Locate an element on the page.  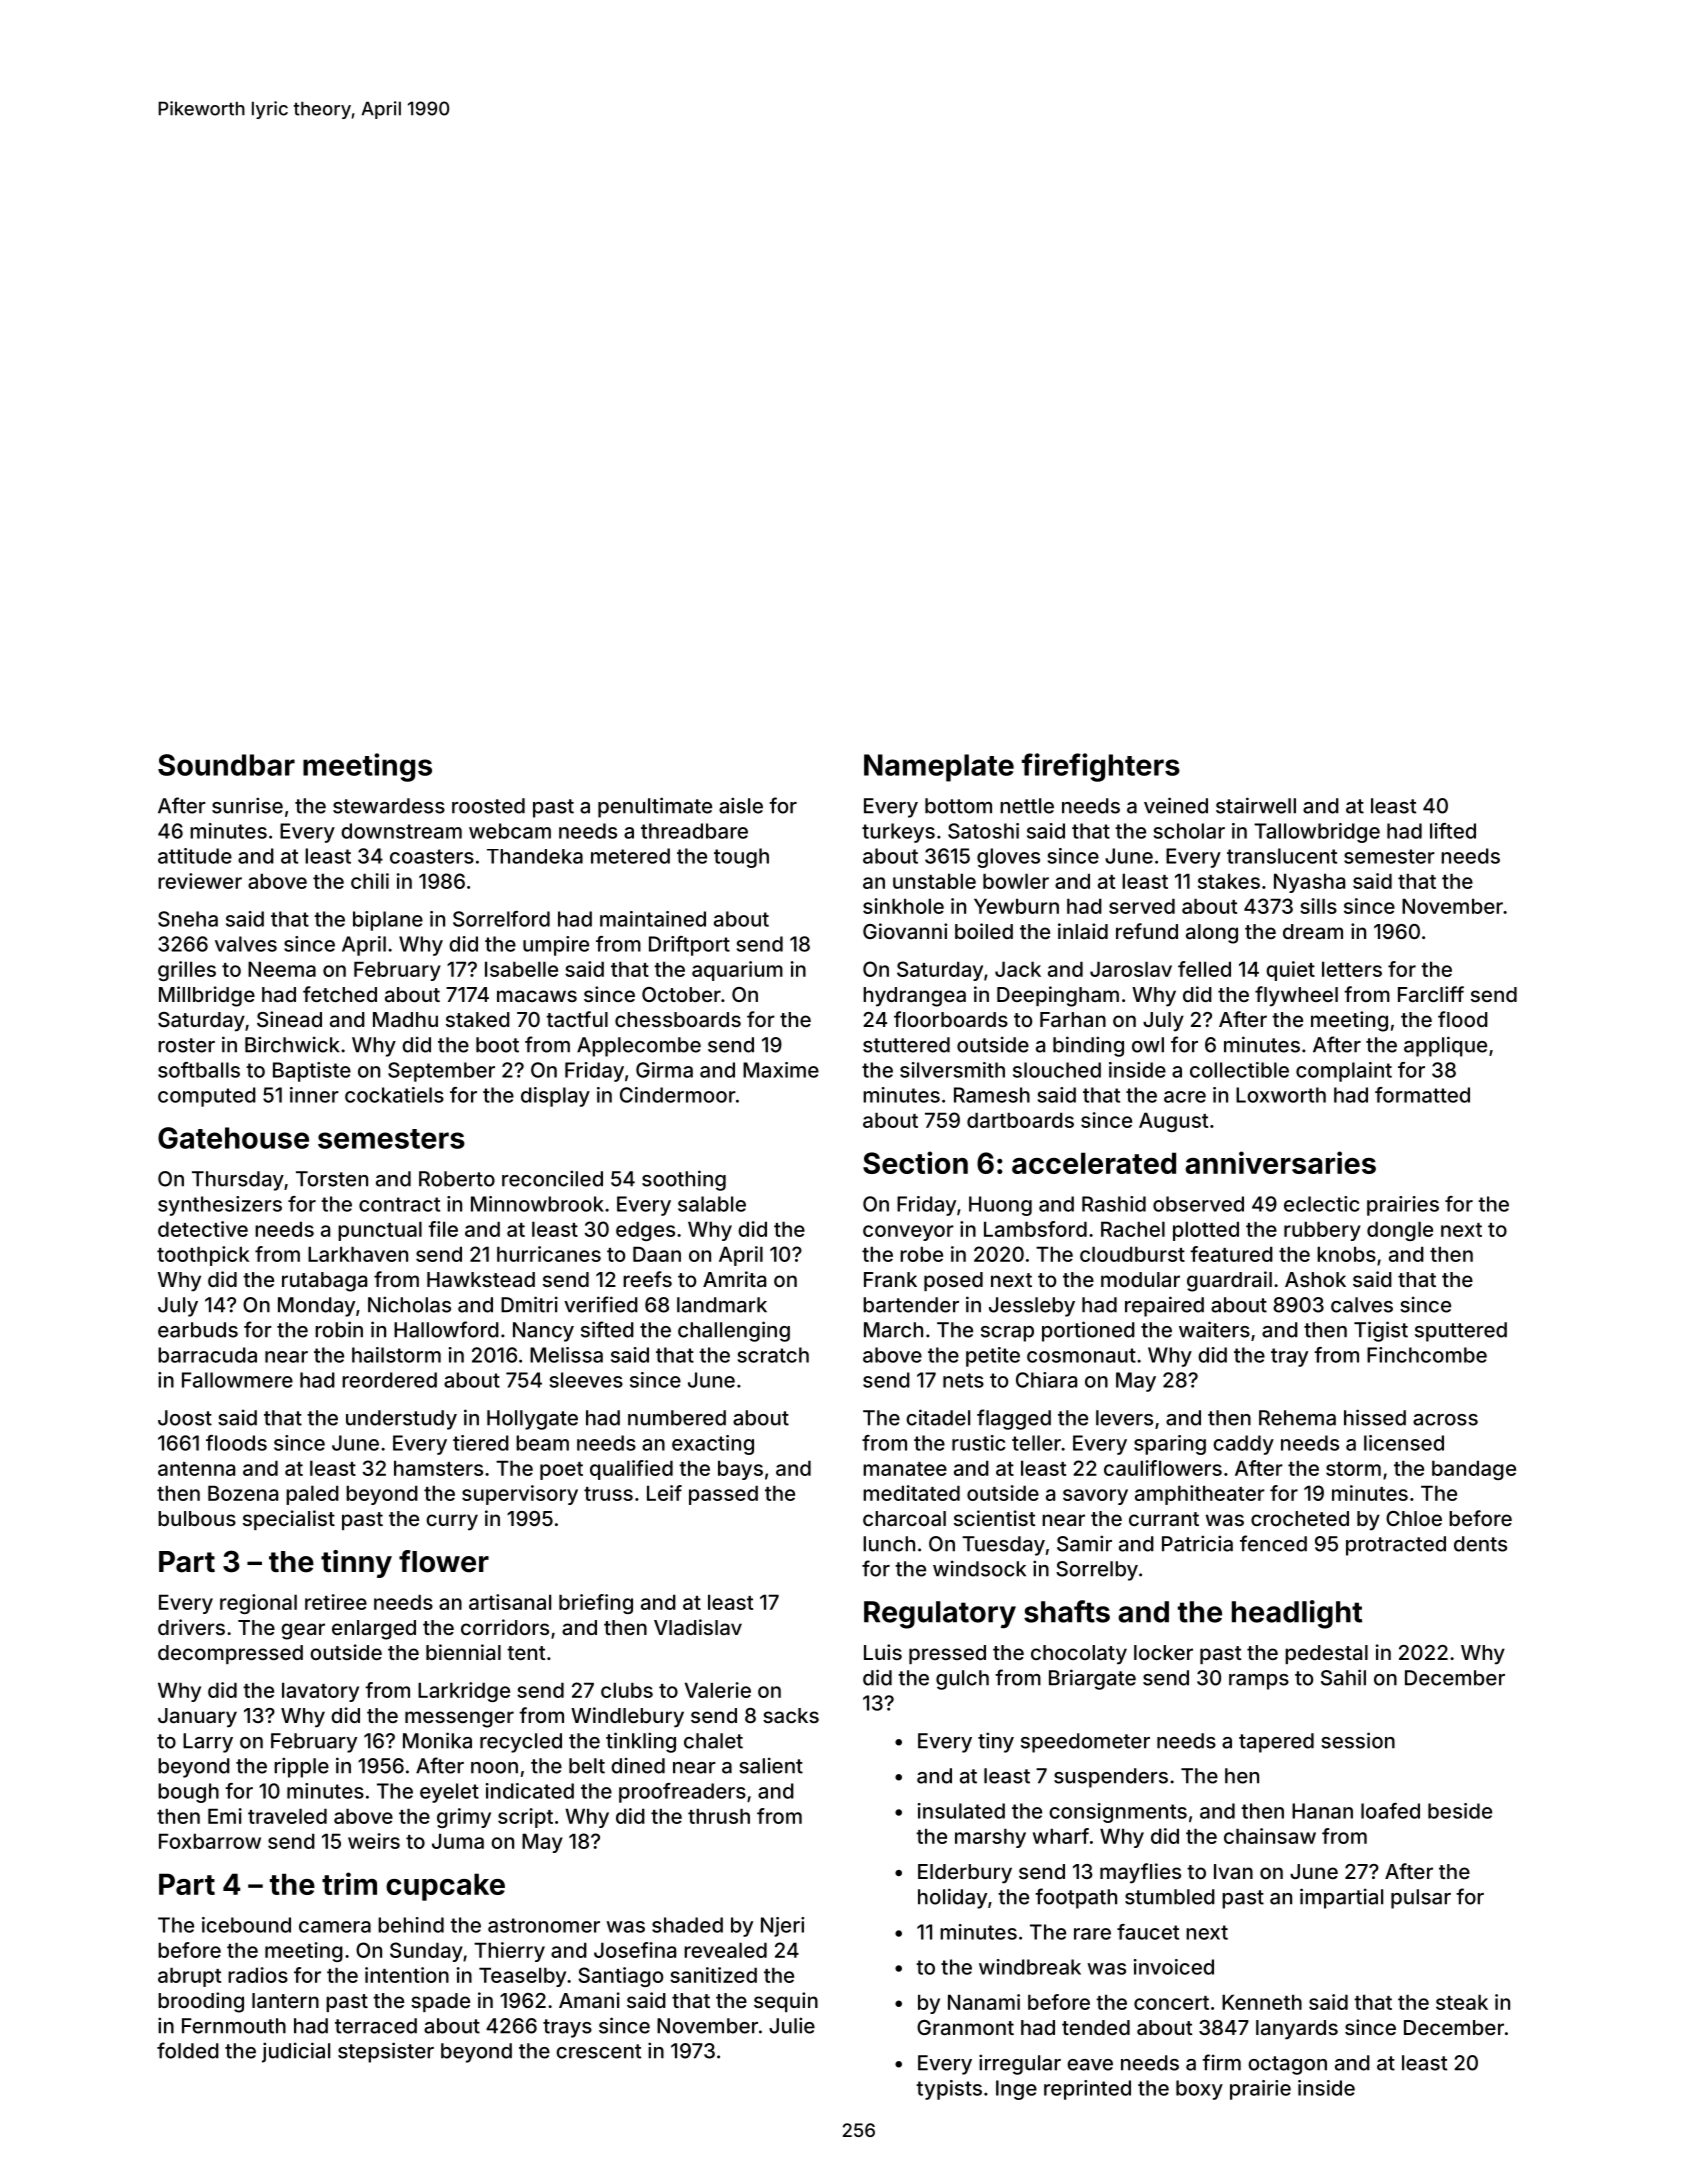
tinny is located at coordinates (356, 1564).
